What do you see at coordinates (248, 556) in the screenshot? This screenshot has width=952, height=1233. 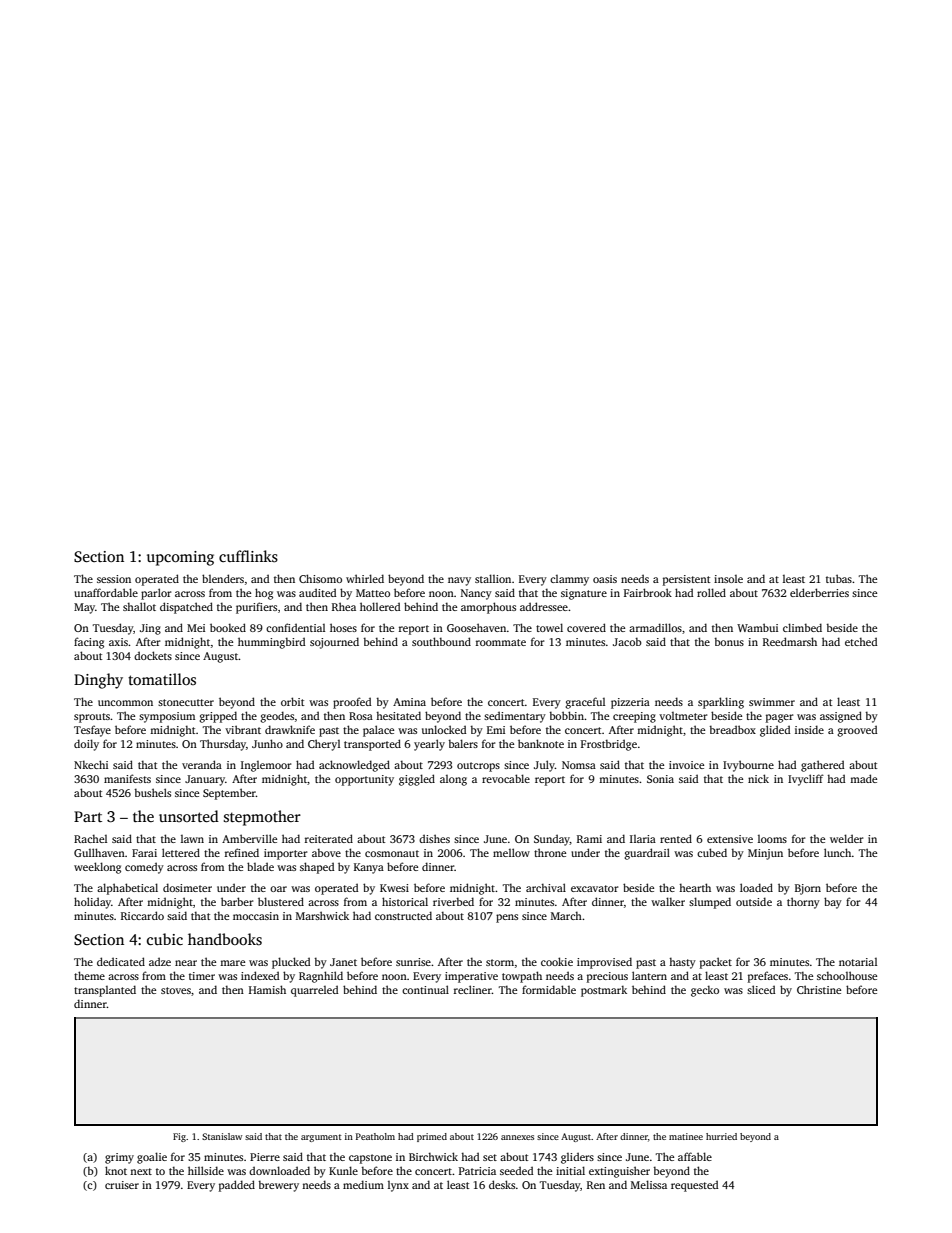 I see `cufflinks` at bounding box center [248, 556].
